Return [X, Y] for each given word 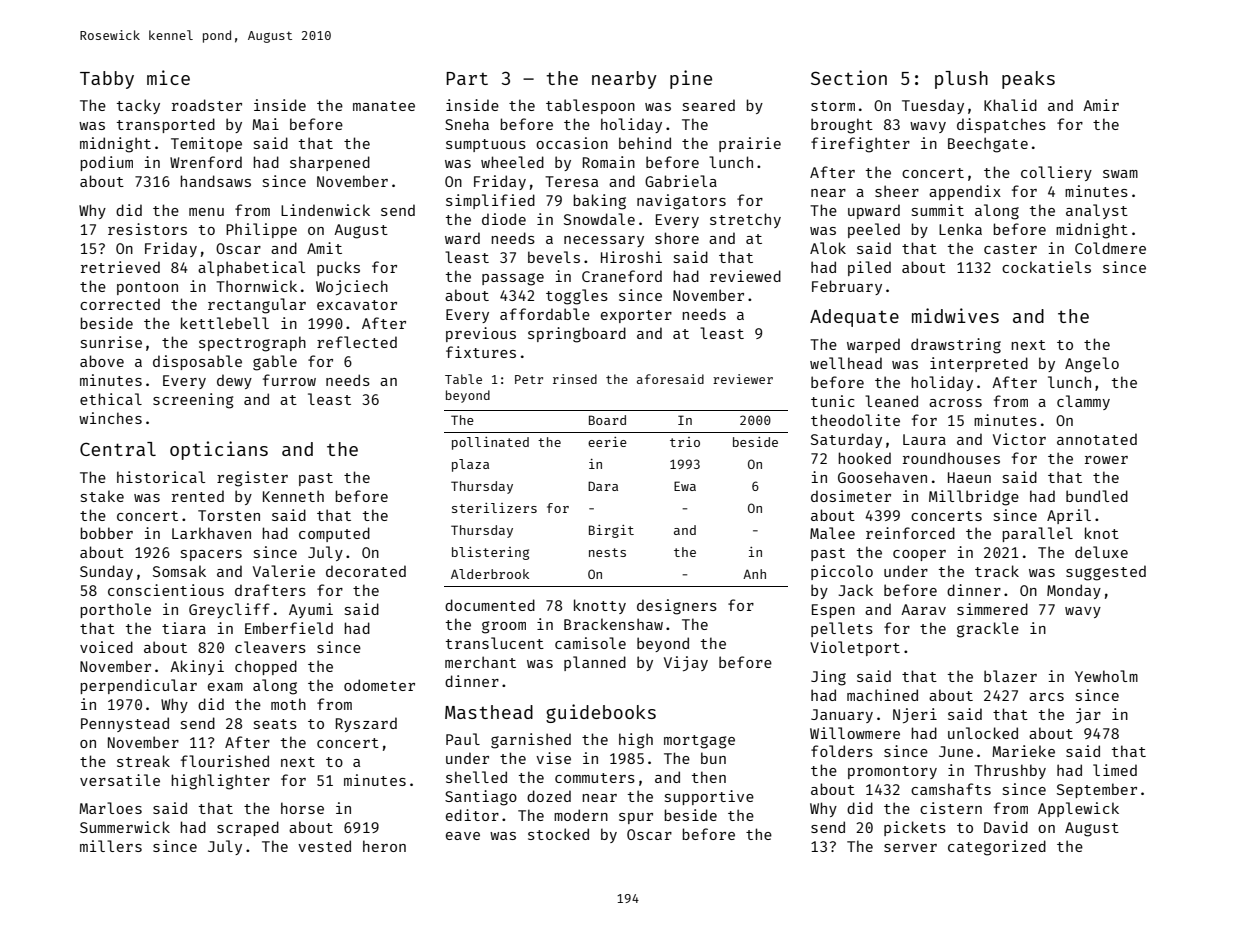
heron [384, 846]
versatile [120, 780]
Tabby [107, 80]
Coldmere [1110, 248]
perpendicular [138, 686]
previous [481, 334]
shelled [476, 777]
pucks [338, 268]
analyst [1097, 211]
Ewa [685, 486]
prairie [750, 144]
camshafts [951, 789]
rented [198, 496]
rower [1106, 460]
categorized [997, 848]
